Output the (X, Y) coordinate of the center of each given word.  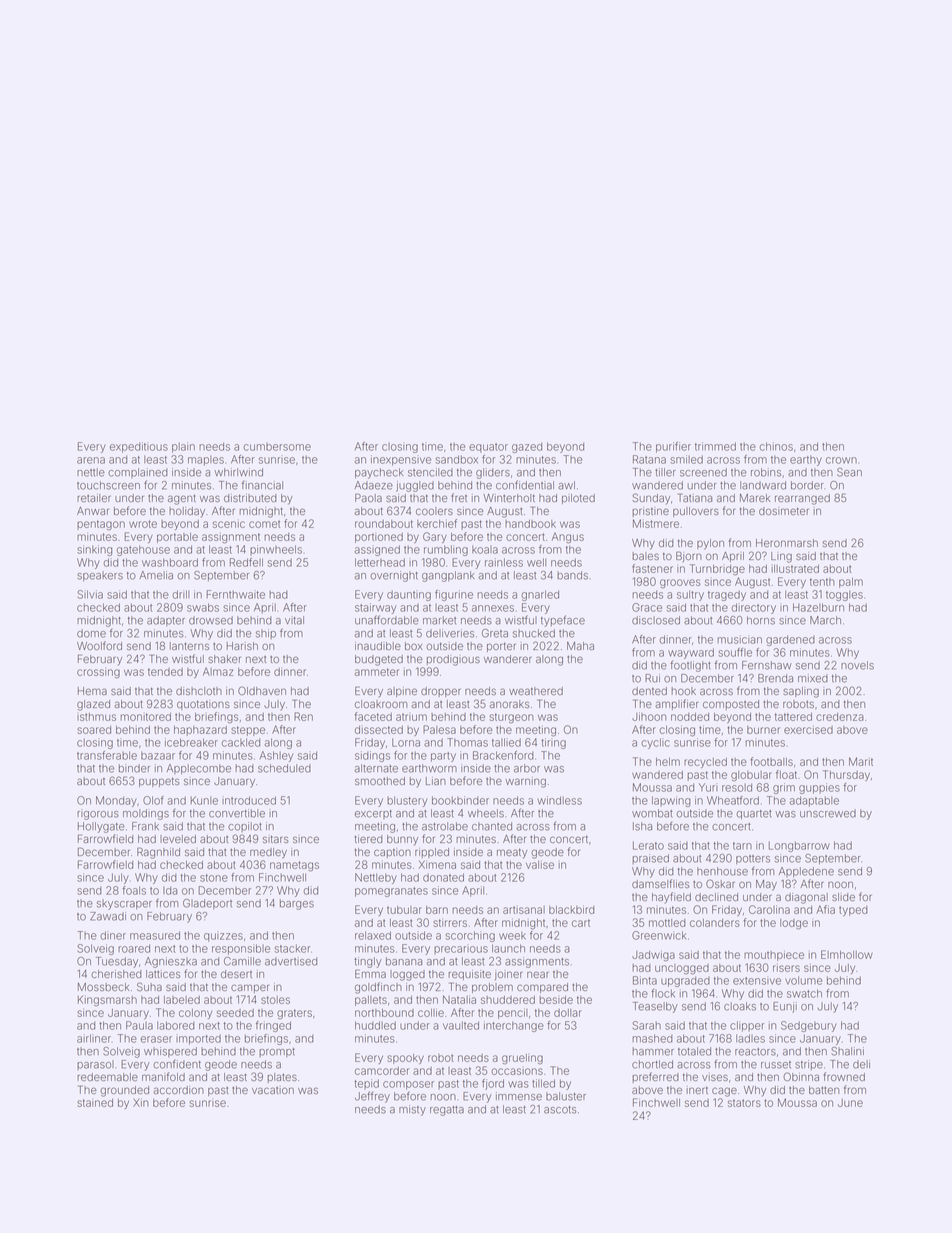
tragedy (727, 595)
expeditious (139, 447)
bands (572, 575)
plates (282, 1078)
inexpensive (401, 460)
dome (91, 633)
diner (113, 935)
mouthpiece (774, 955)
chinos (776, 446)
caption (392, 853)
